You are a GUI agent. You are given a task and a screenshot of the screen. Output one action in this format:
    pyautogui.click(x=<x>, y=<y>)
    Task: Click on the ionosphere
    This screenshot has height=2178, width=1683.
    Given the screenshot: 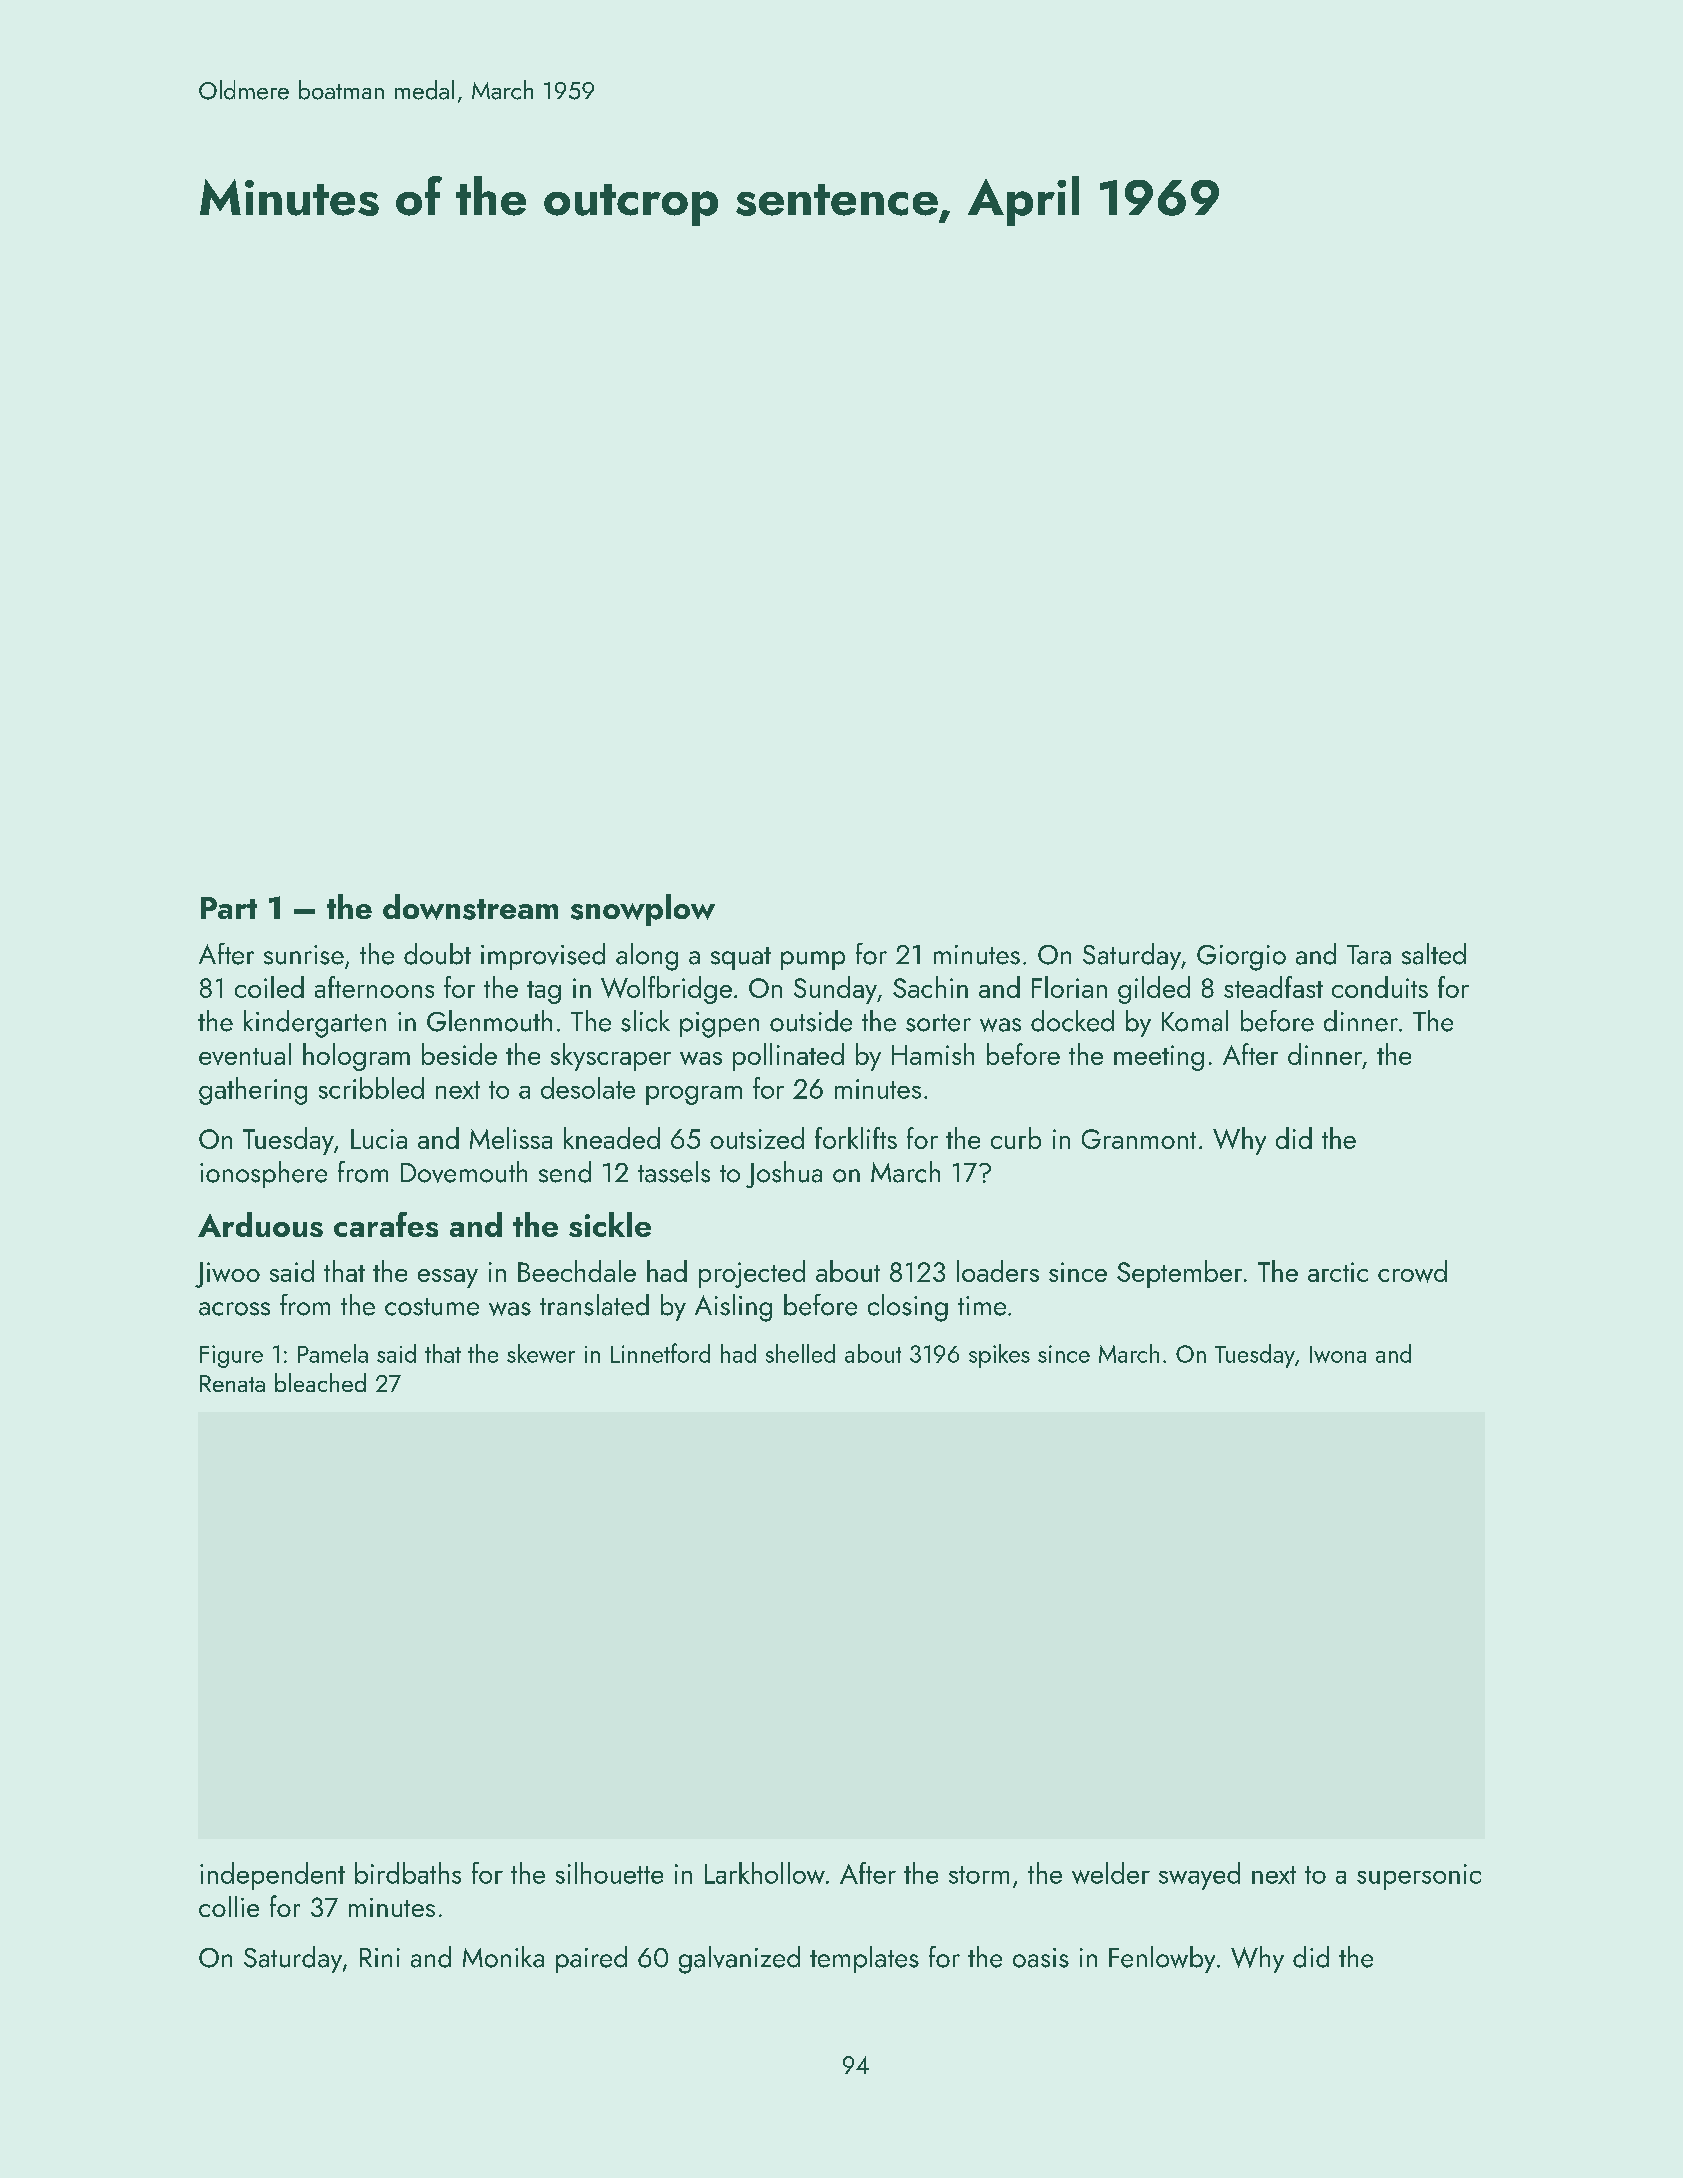 What is the action you would take?
    pyautogui.click(x=263, y=1174)
